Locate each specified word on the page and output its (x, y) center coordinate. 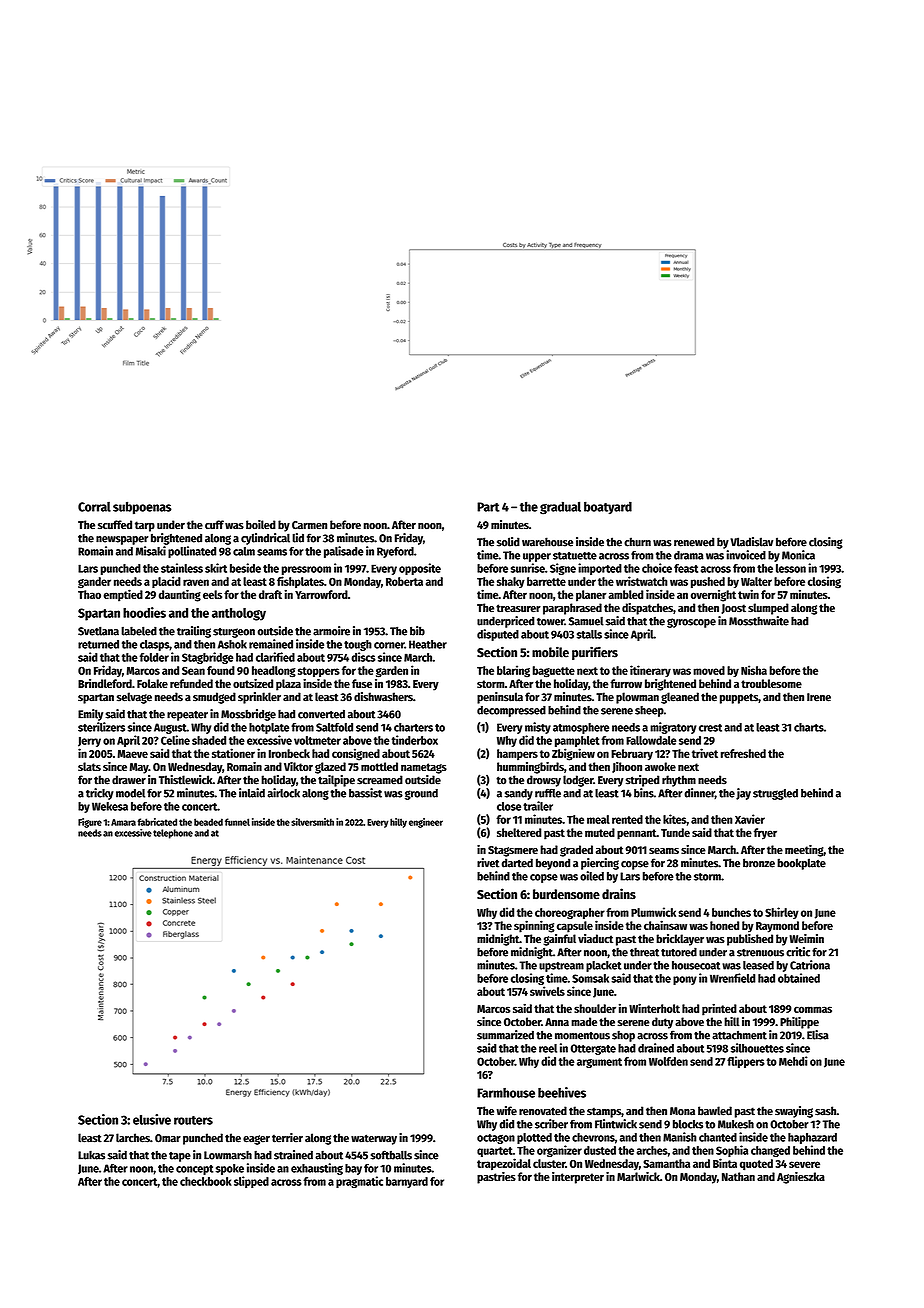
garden (392, 672)
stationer (233, 753)
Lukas (91, 1155)
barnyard (407, 1182)
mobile (550, 652)
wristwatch (642, 581)
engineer (426, 823)
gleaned (680, 698)
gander (94, 583)
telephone (173, 834)
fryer (765, 834)
